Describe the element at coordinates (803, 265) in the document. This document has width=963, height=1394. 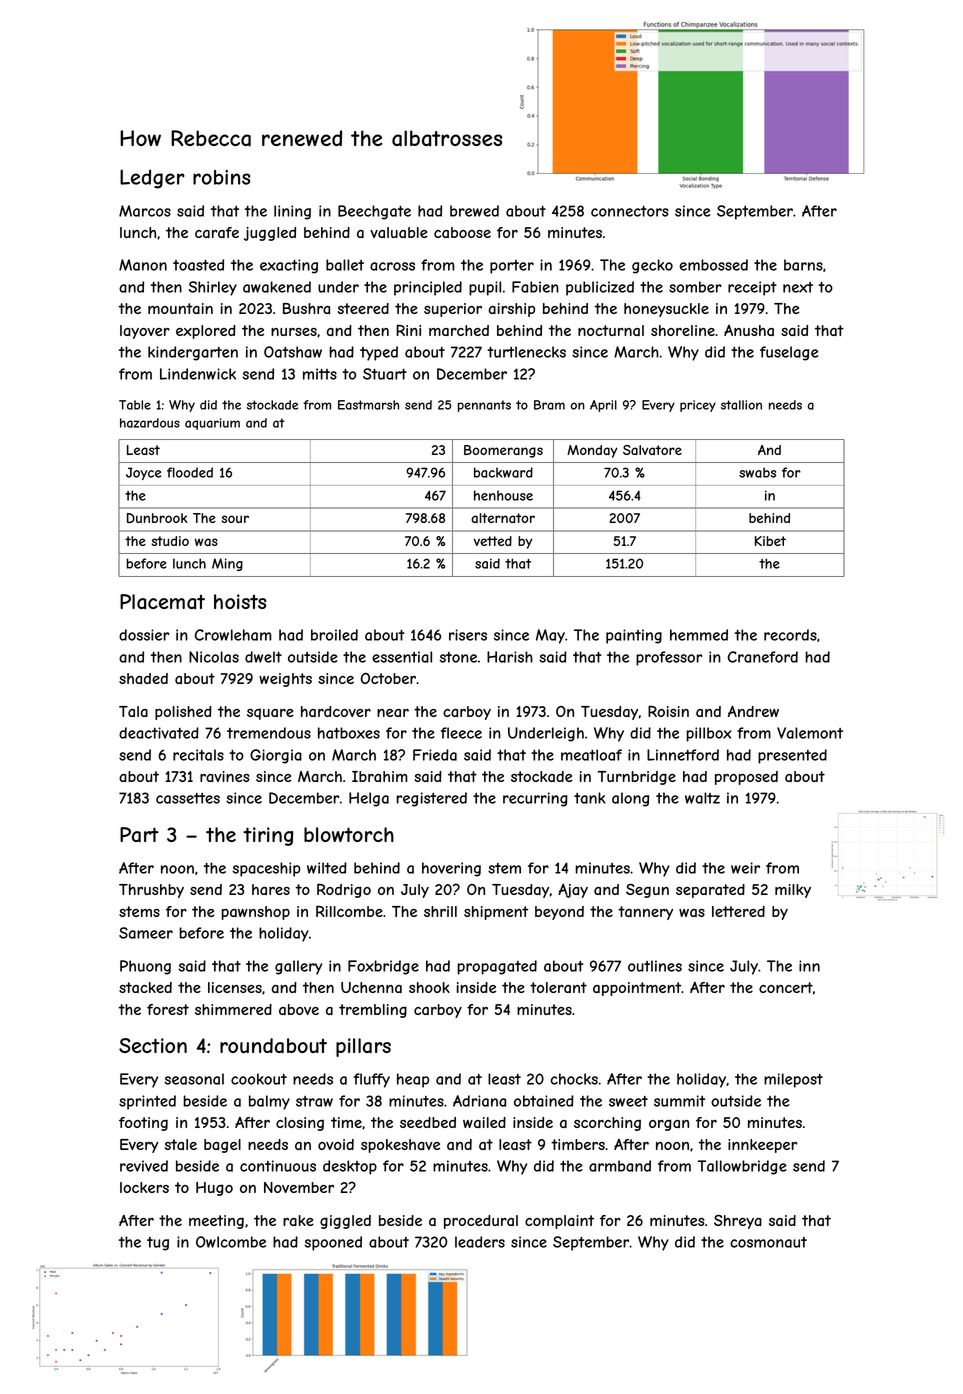
I see `barns` at that location.
